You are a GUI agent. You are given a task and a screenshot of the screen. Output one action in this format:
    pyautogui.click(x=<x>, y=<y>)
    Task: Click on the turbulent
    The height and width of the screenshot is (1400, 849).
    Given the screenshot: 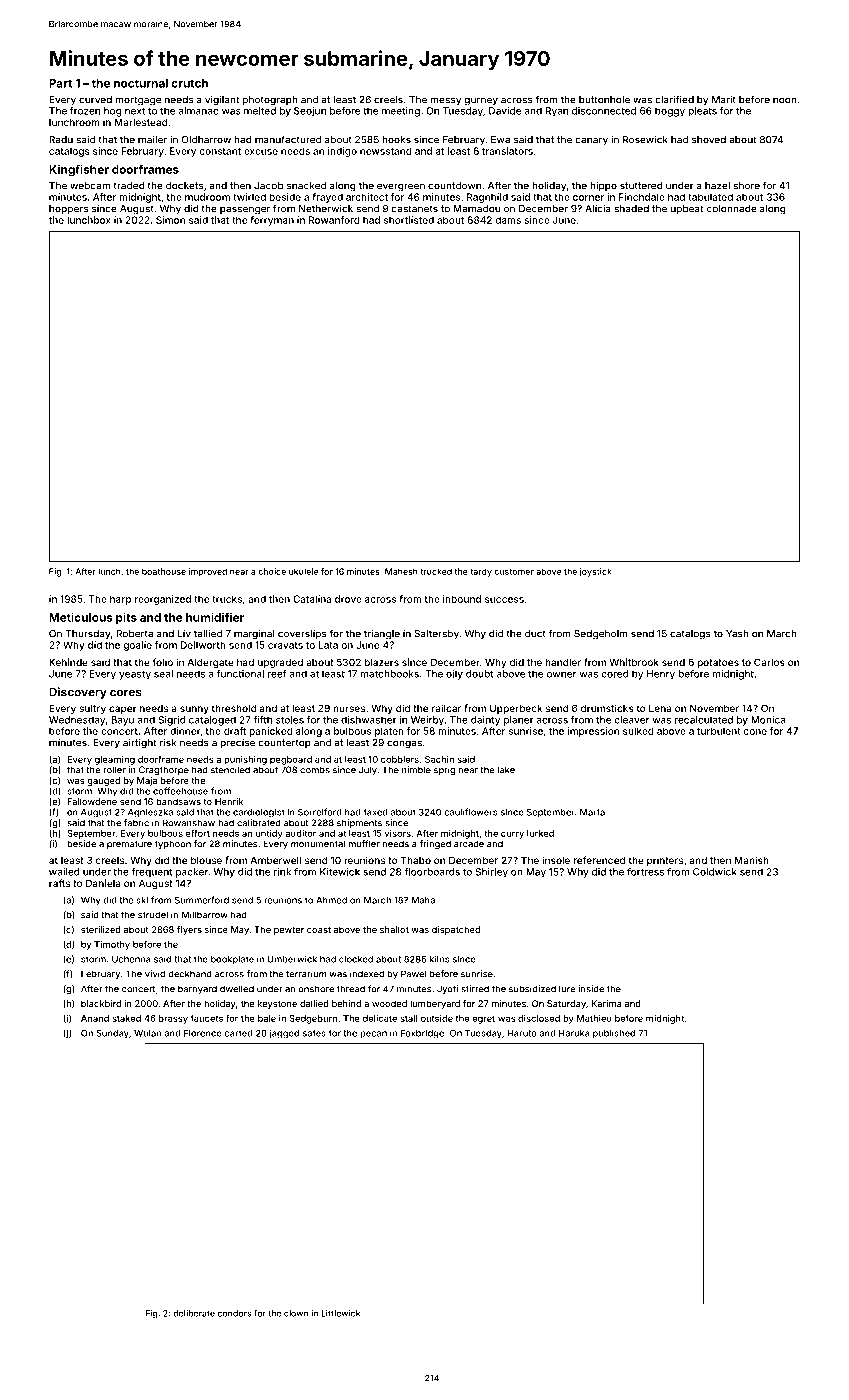 What is the action you would take?
    pyautogui.click(x=719, y=731)
